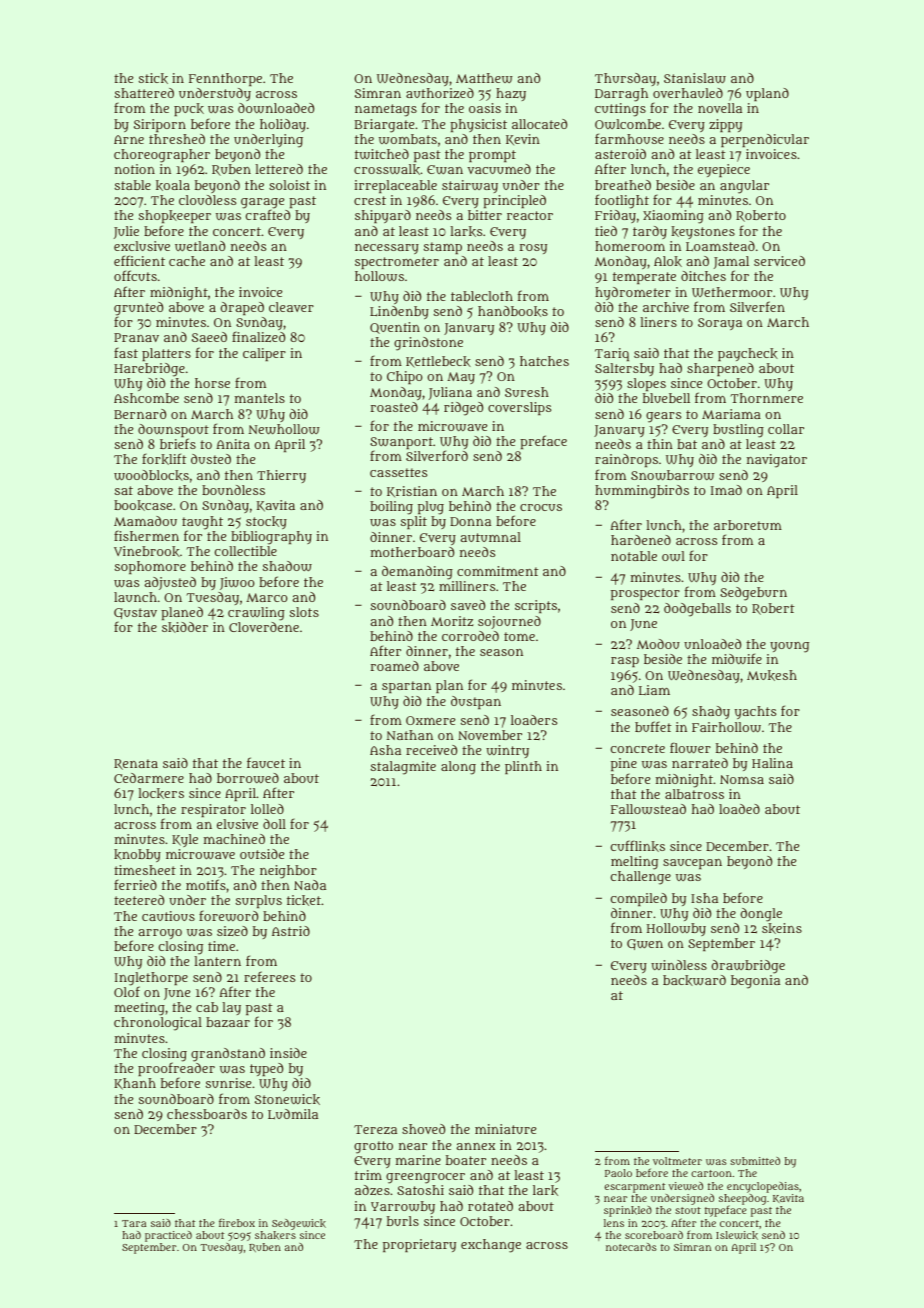 This screenshot has height=1308, width=924. What do you see at coordinates (160, 934) in the screenshot?
I see `arroyo` at bounding box center [160, 934].
